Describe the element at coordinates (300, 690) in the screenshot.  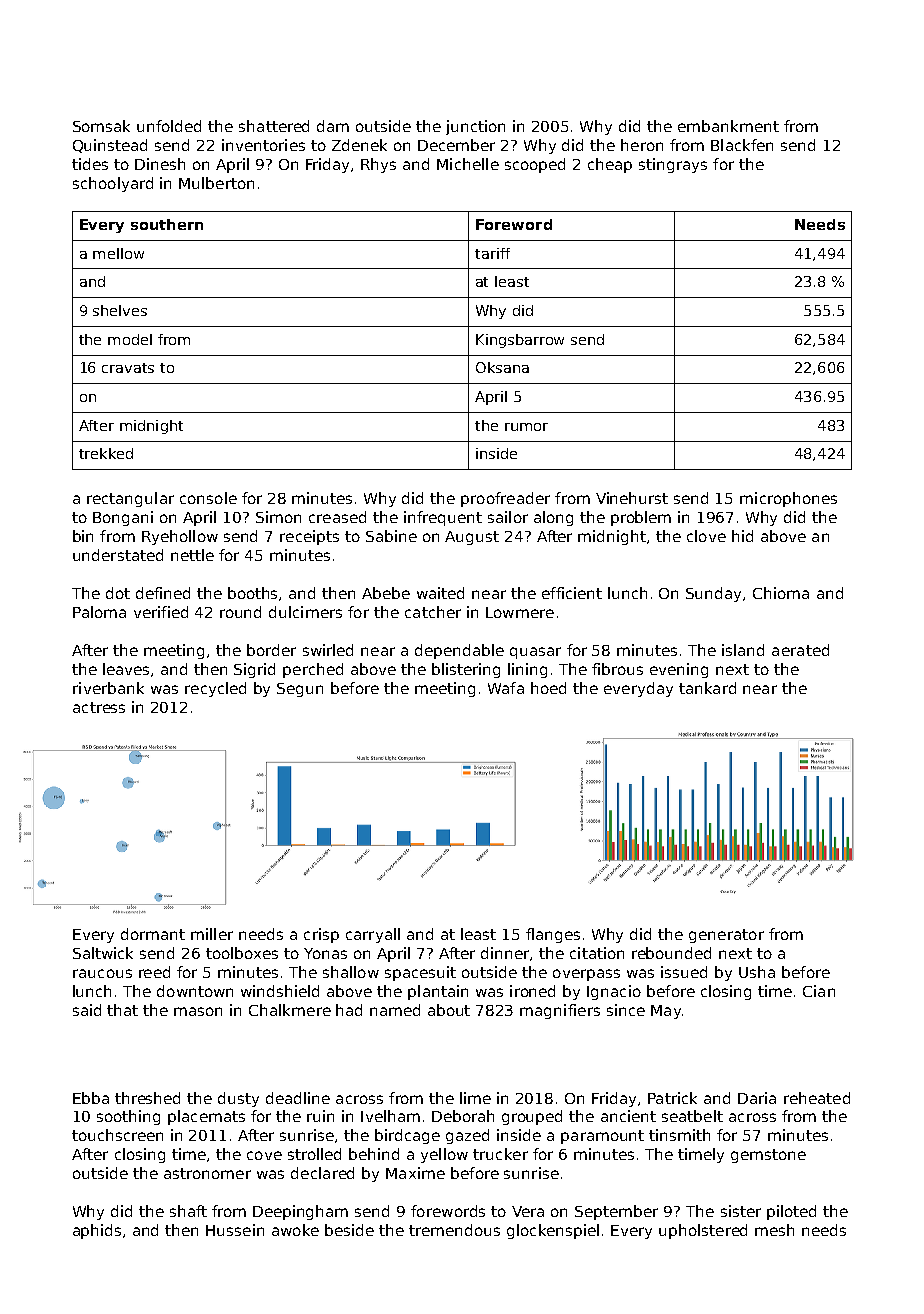
I see `Segun` at that location.
